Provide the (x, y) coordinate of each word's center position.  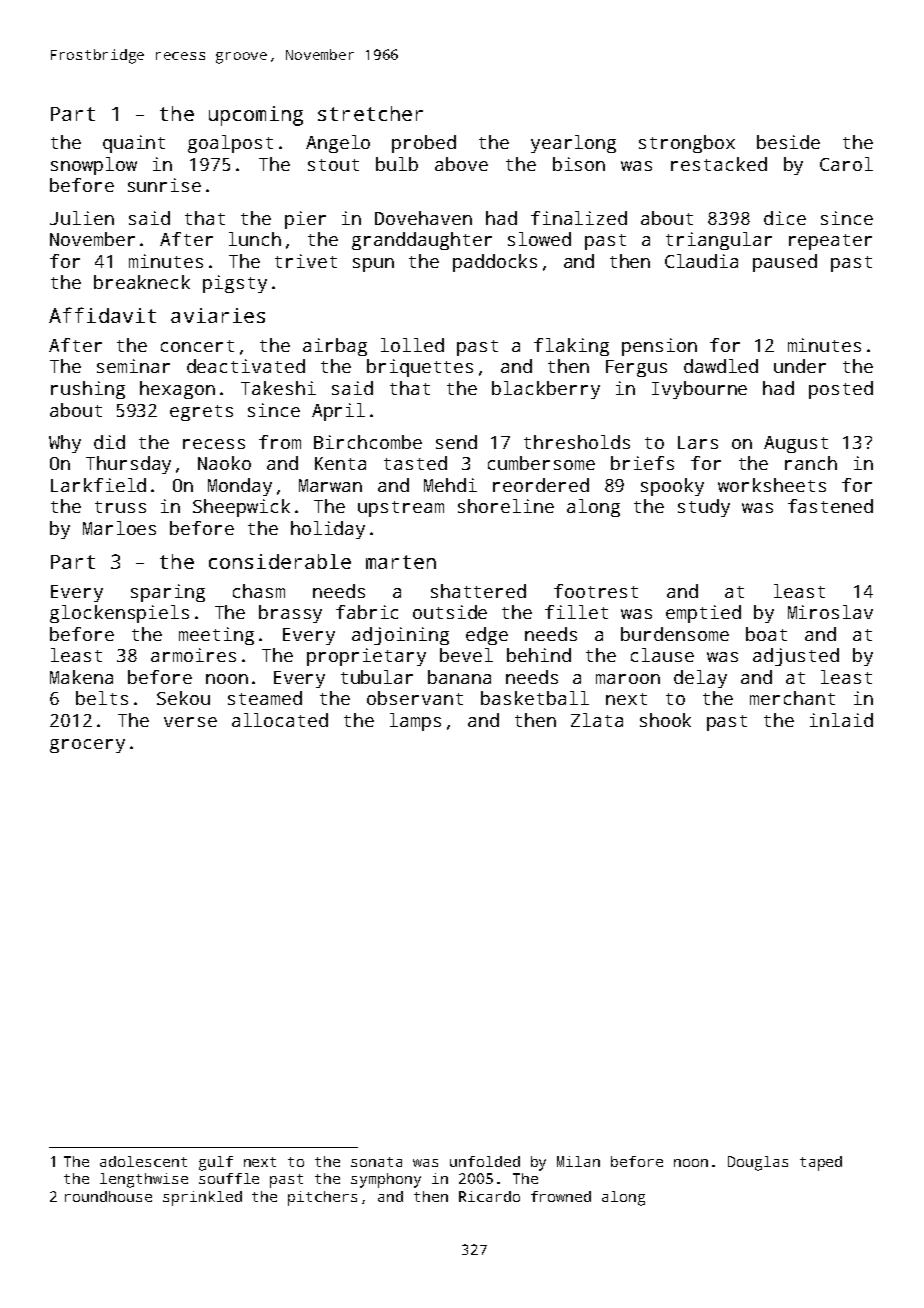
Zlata (597, 720)
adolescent (143, 1161)
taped (821, 1163)
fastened (830, 506)
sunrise (164, 185)
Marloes (119, 528)
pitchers (322, 1198)
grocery (87, 746)
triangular (719, 241)
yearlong (573, 144)
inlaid (841, 720)
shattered (478, 591)
